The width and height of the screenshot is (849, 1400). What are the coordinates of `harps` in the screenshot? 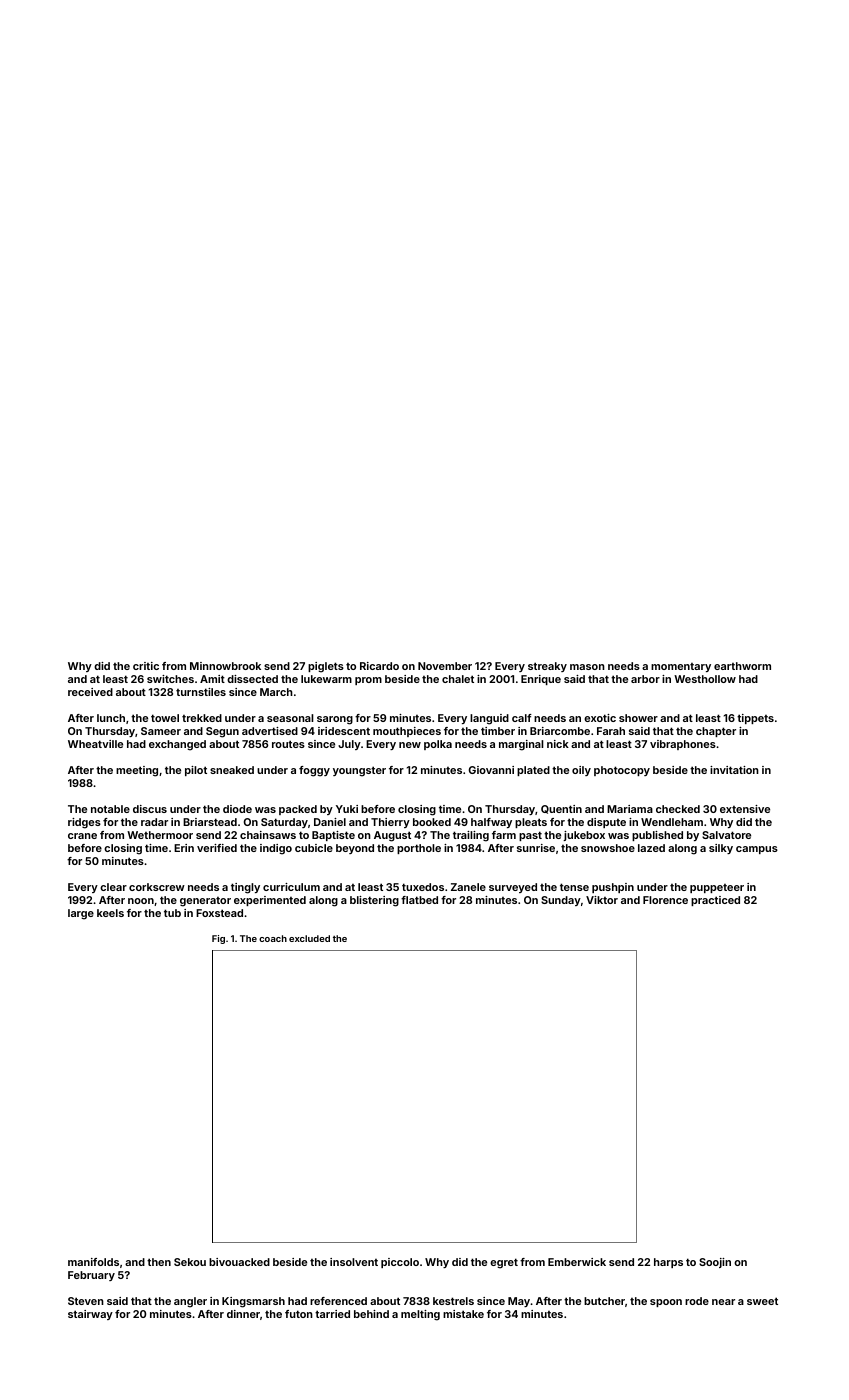 It's located at (668, 1263).
